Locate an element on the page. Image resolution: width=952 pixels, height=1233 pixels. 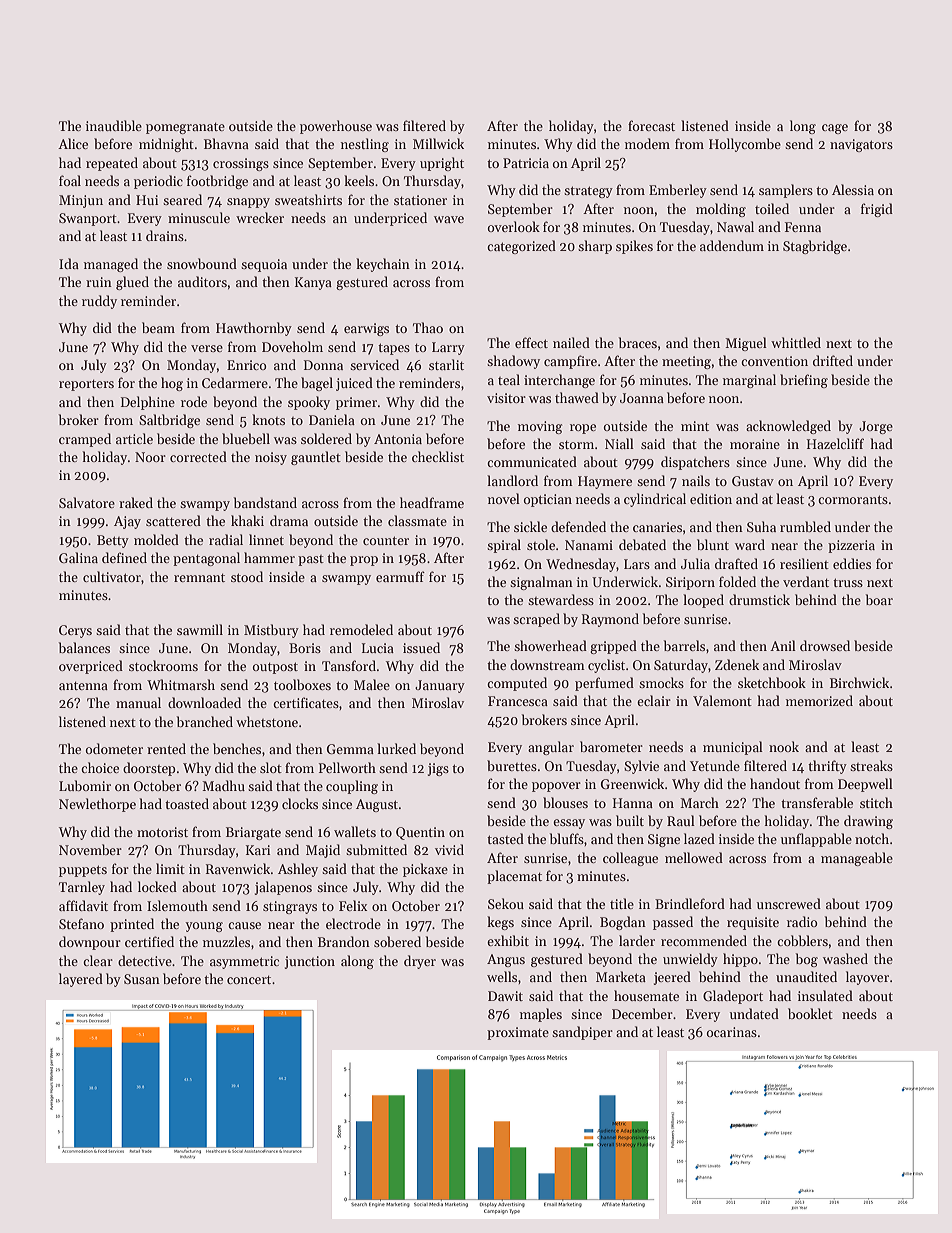
Antonia is located at coordinates (398, 439).
